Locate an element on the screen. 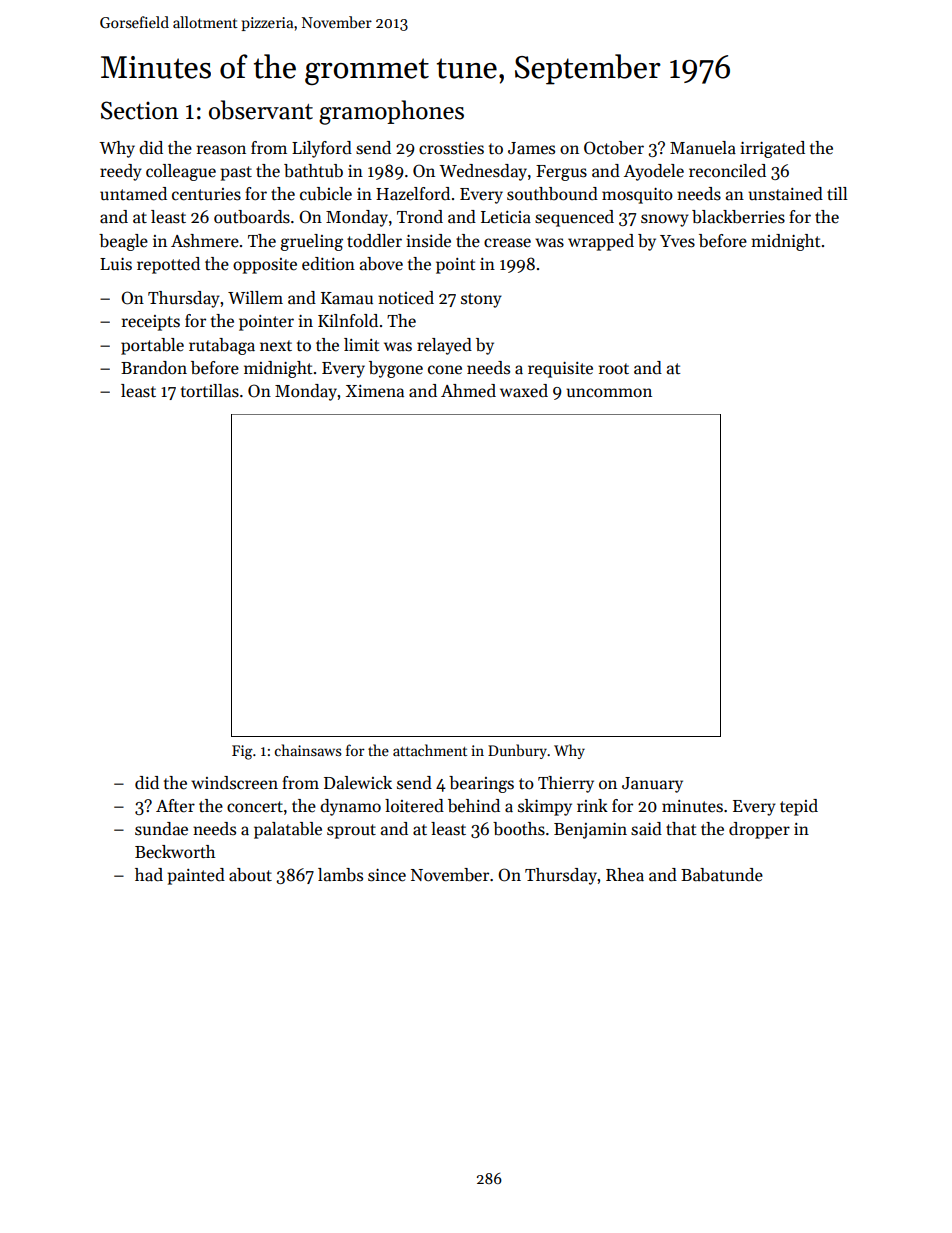 This screenshot has width=952, height=1233. Ximena is located at coordinates (375, 391).
